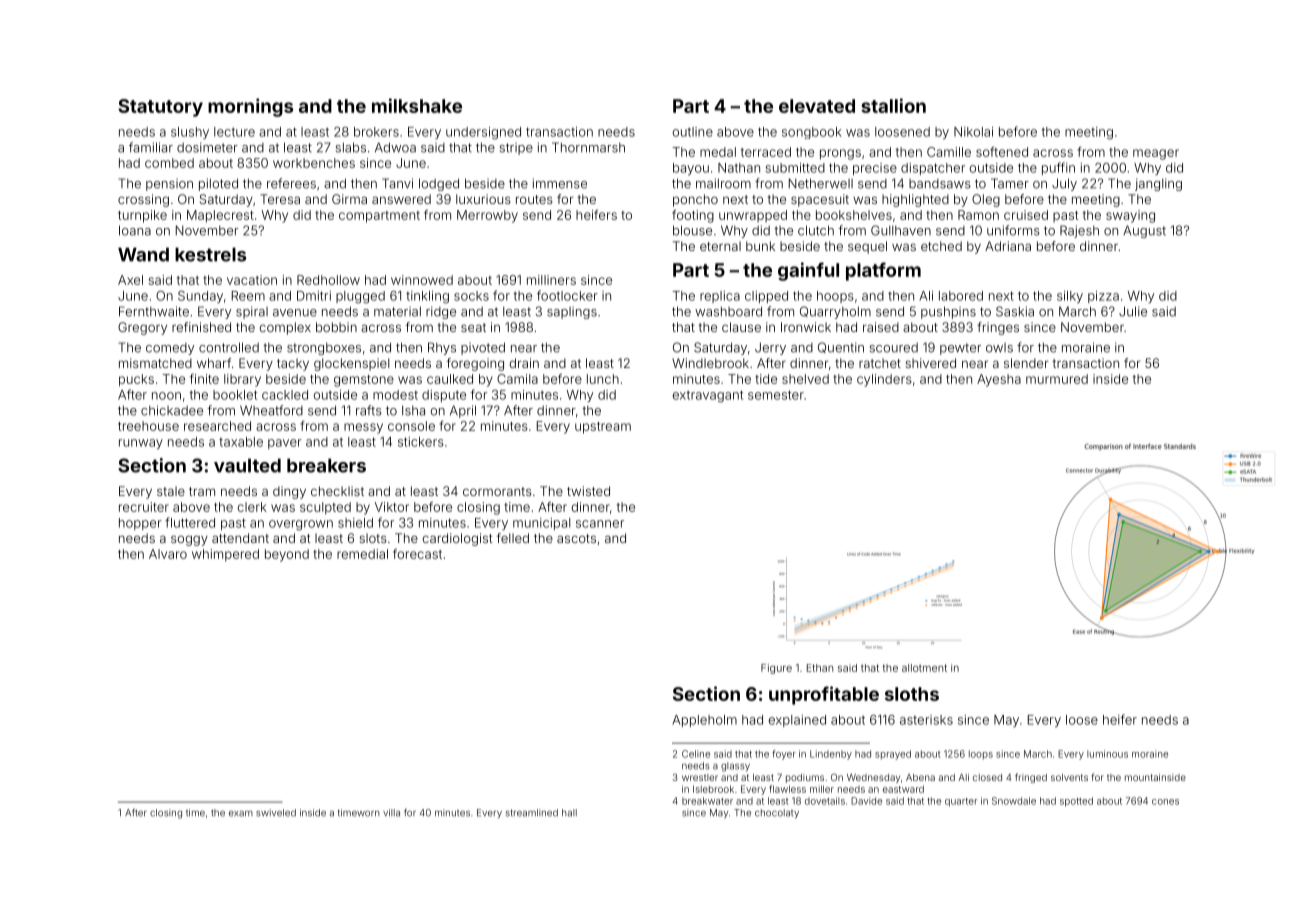  What do you see at coordinates (588, 491) in the document?
I see `twisted` at bounding box center [588, 491].
